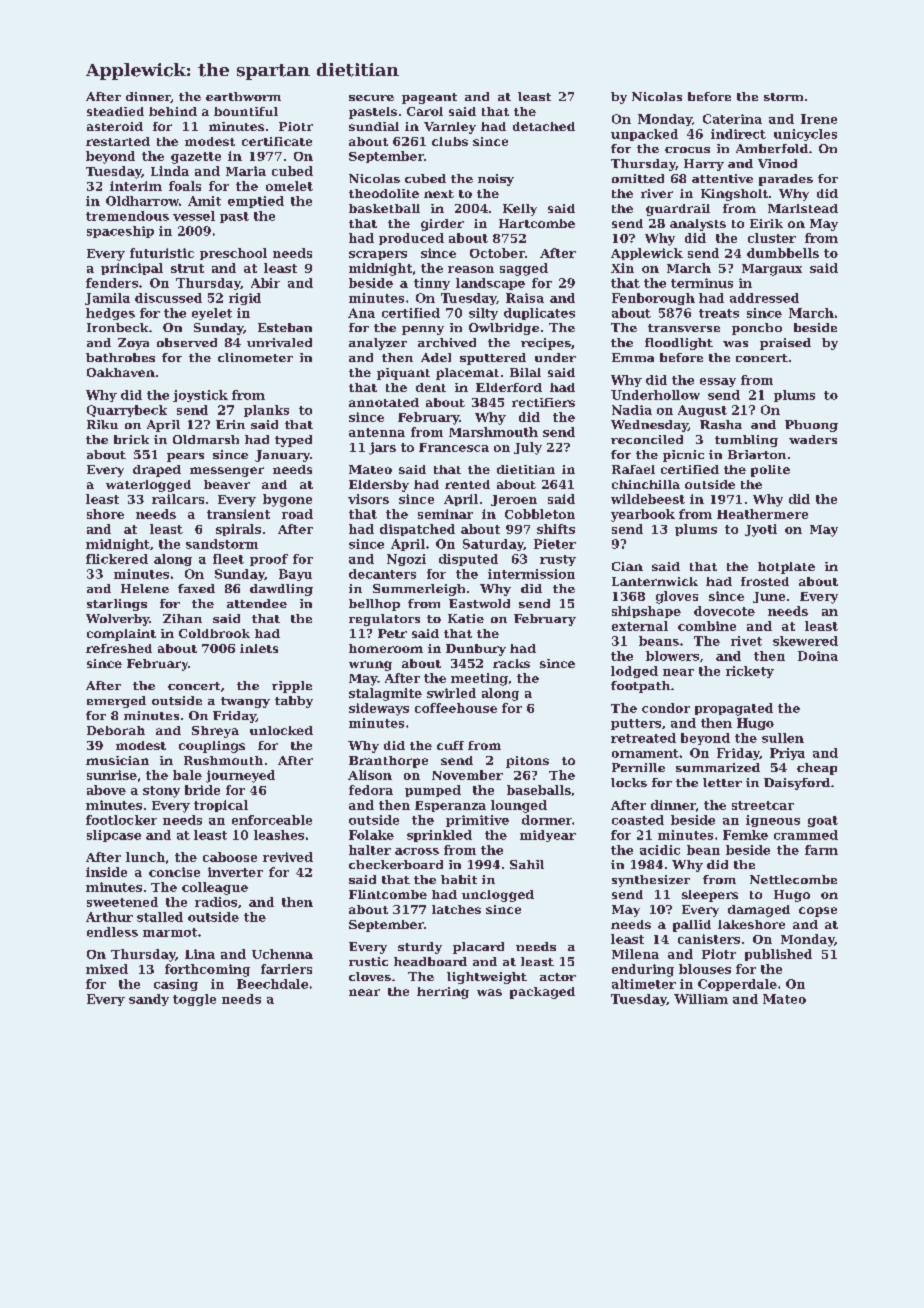  I want to click on praised, so click(785, 344).
